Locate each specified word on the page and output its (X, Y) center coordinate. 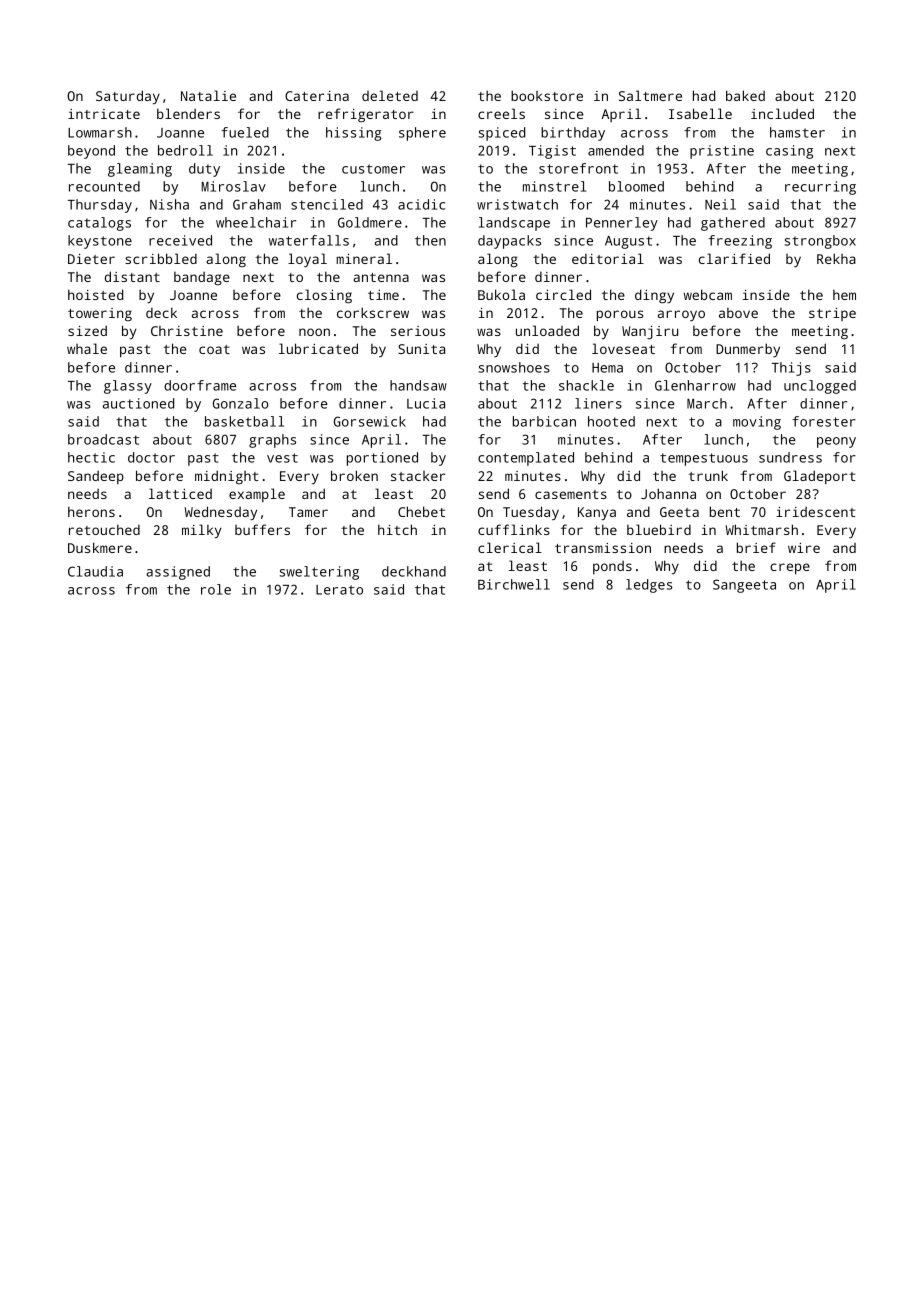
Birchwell (514, 584)
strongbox (820, 242)
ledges (649, 586)
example (257, 495)
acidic (421, 204)
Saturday (128, 97)
